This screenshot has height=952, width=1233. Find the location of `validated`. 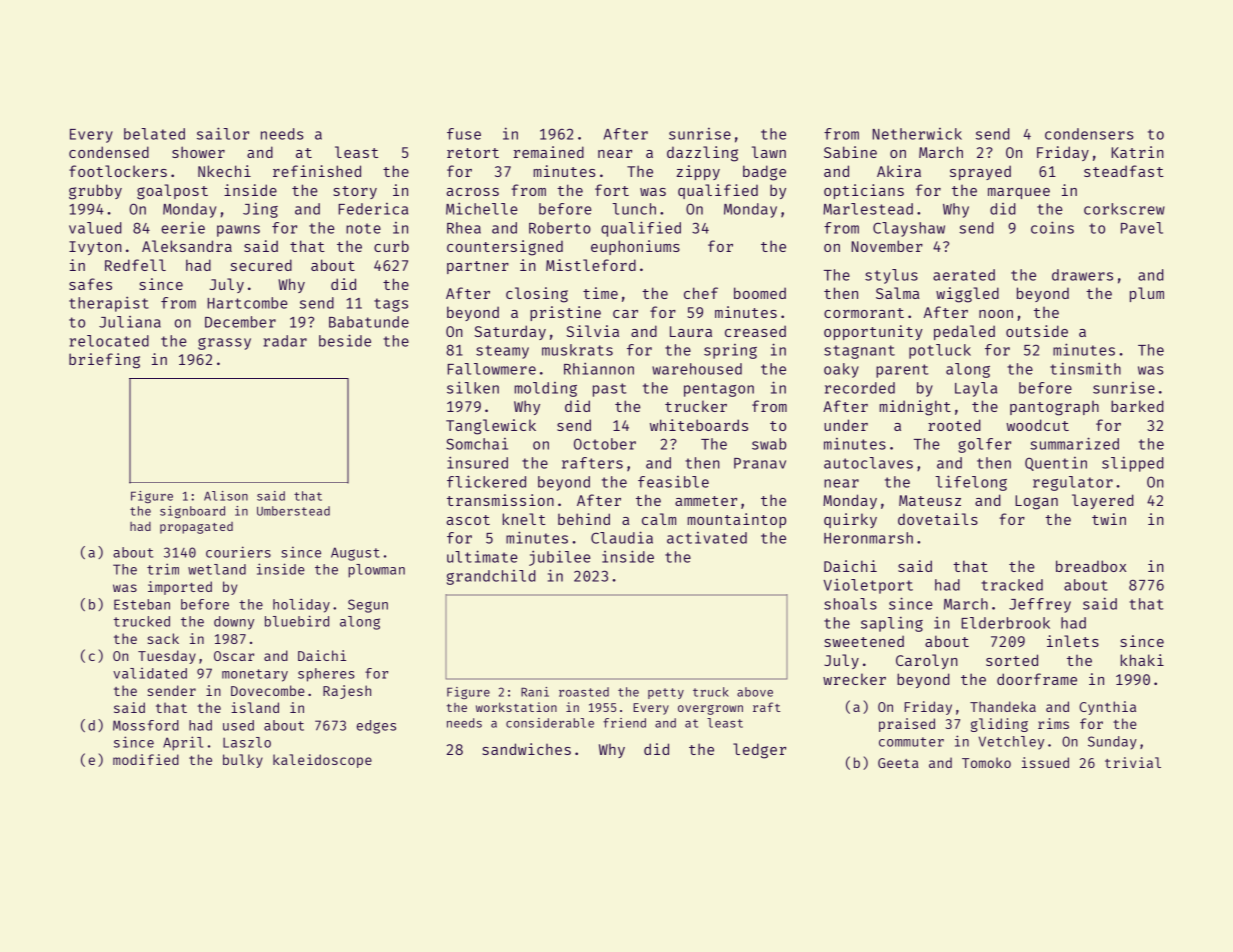

validated is located at coordinates (150, 673).
